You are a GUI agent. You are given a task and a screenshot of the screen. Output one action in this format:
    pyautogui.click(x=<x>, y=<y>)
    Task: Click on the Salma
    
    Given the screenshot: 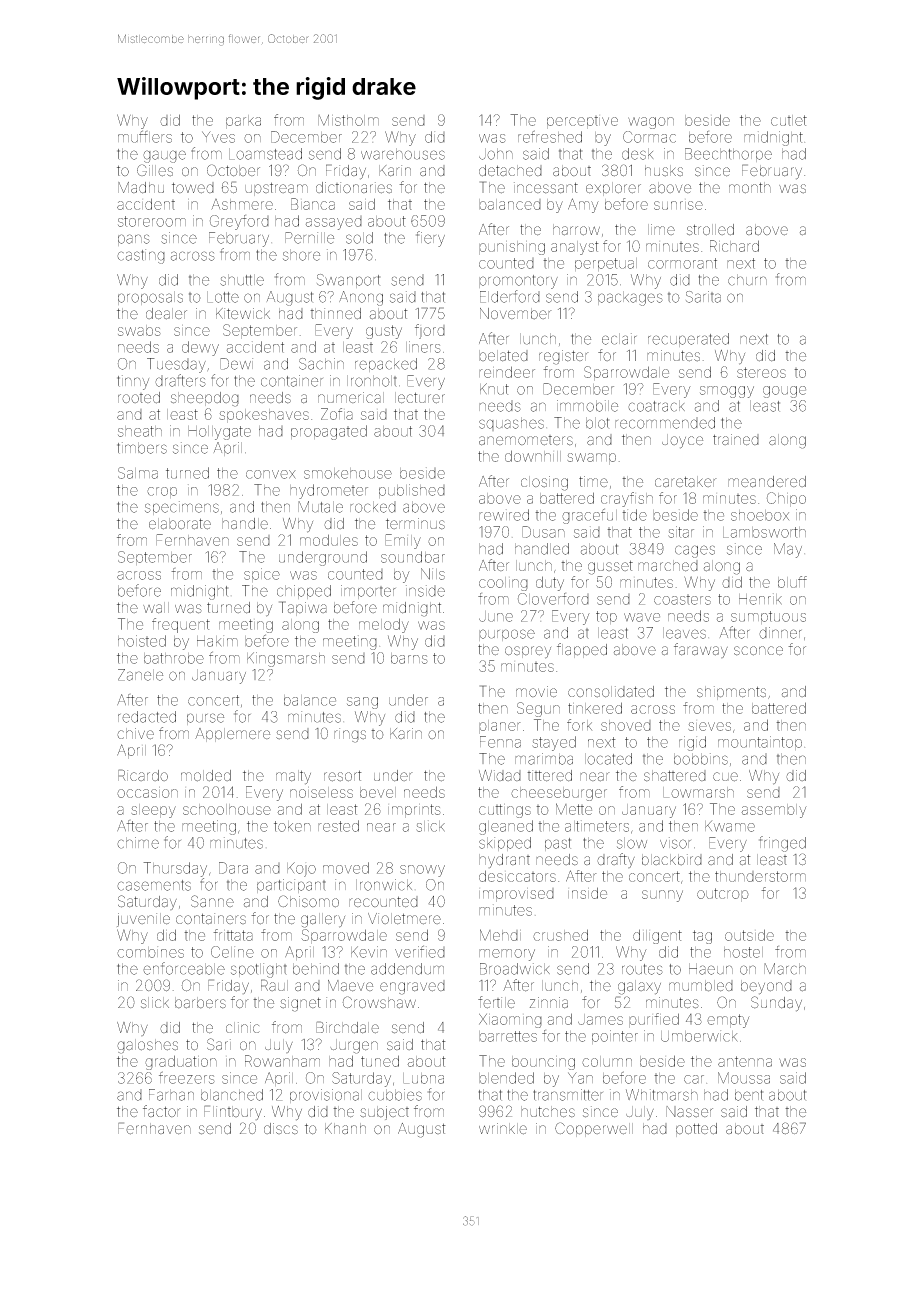 What is the action you would take?
    pyautogui.click(x=138, y=473)
